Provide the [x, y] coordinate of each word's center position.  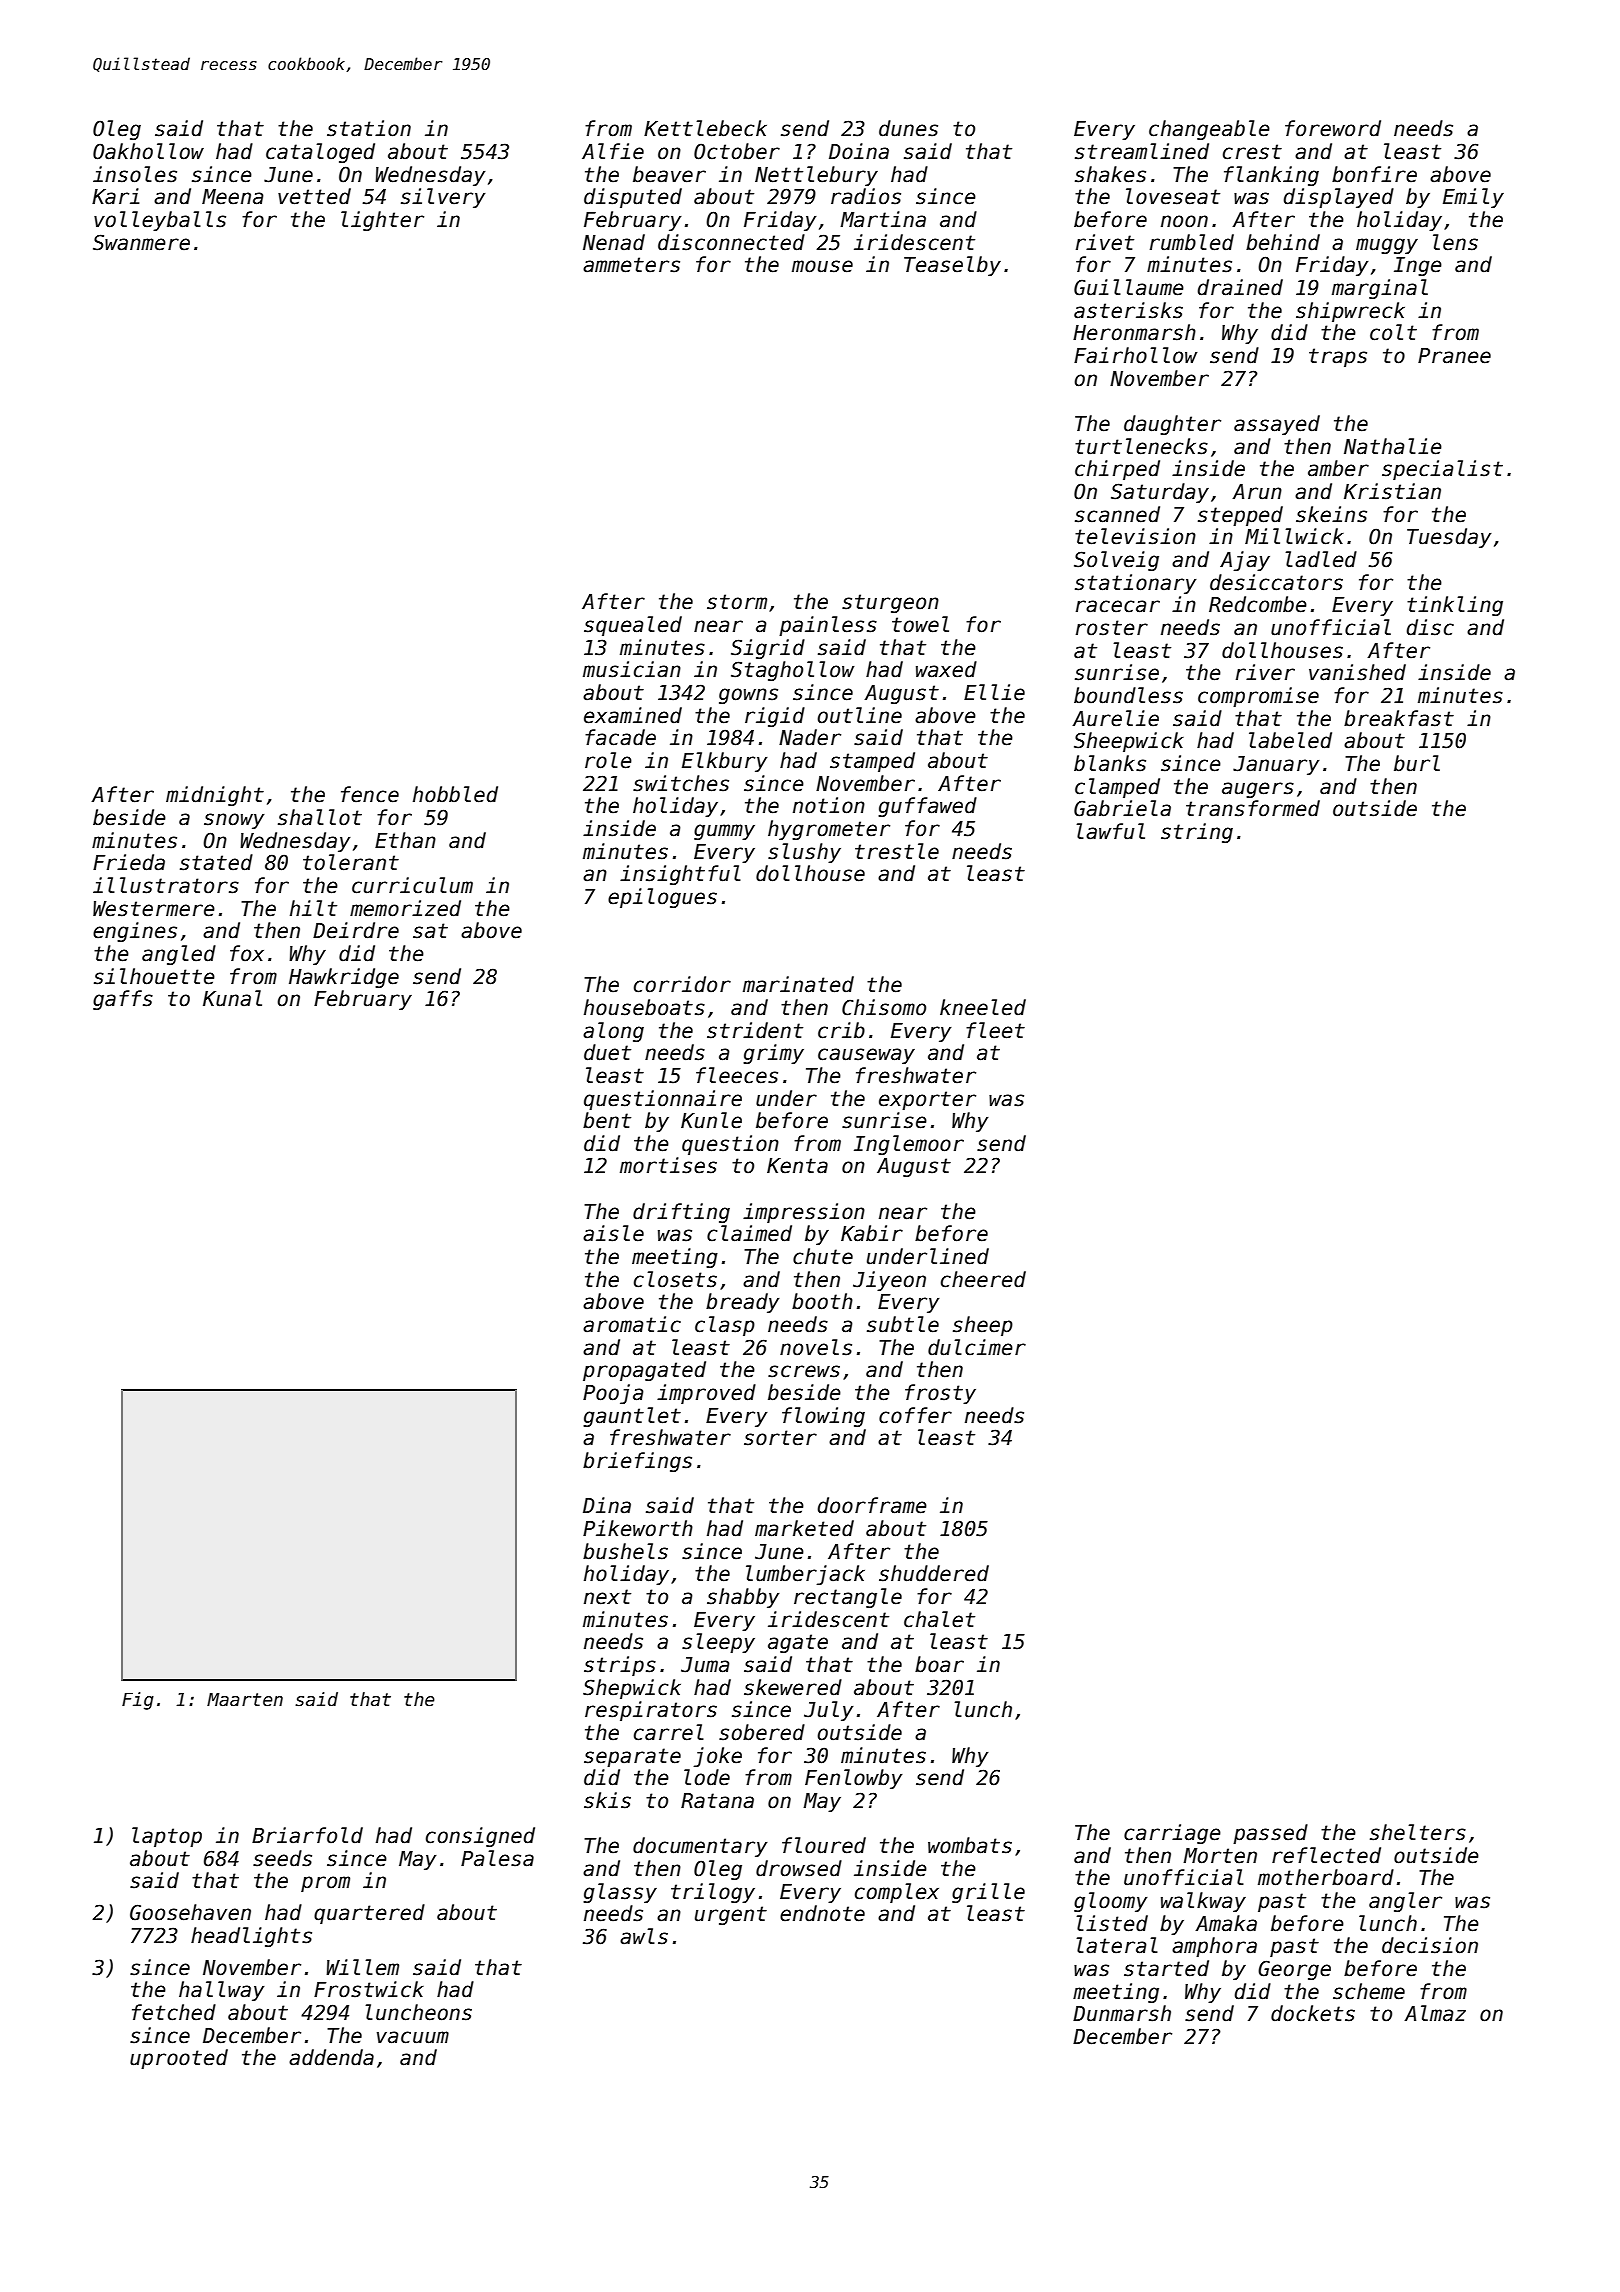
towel [920, 624]
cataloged [320, 153]
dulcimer [977, 1347]
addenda [331, 2057]
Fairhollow [1136, 355]
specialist [1442, 470]
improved [706, 1394]
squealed [633, 626]
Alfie [613, 151]
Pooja [613, 1394]
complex [897, 1893]
